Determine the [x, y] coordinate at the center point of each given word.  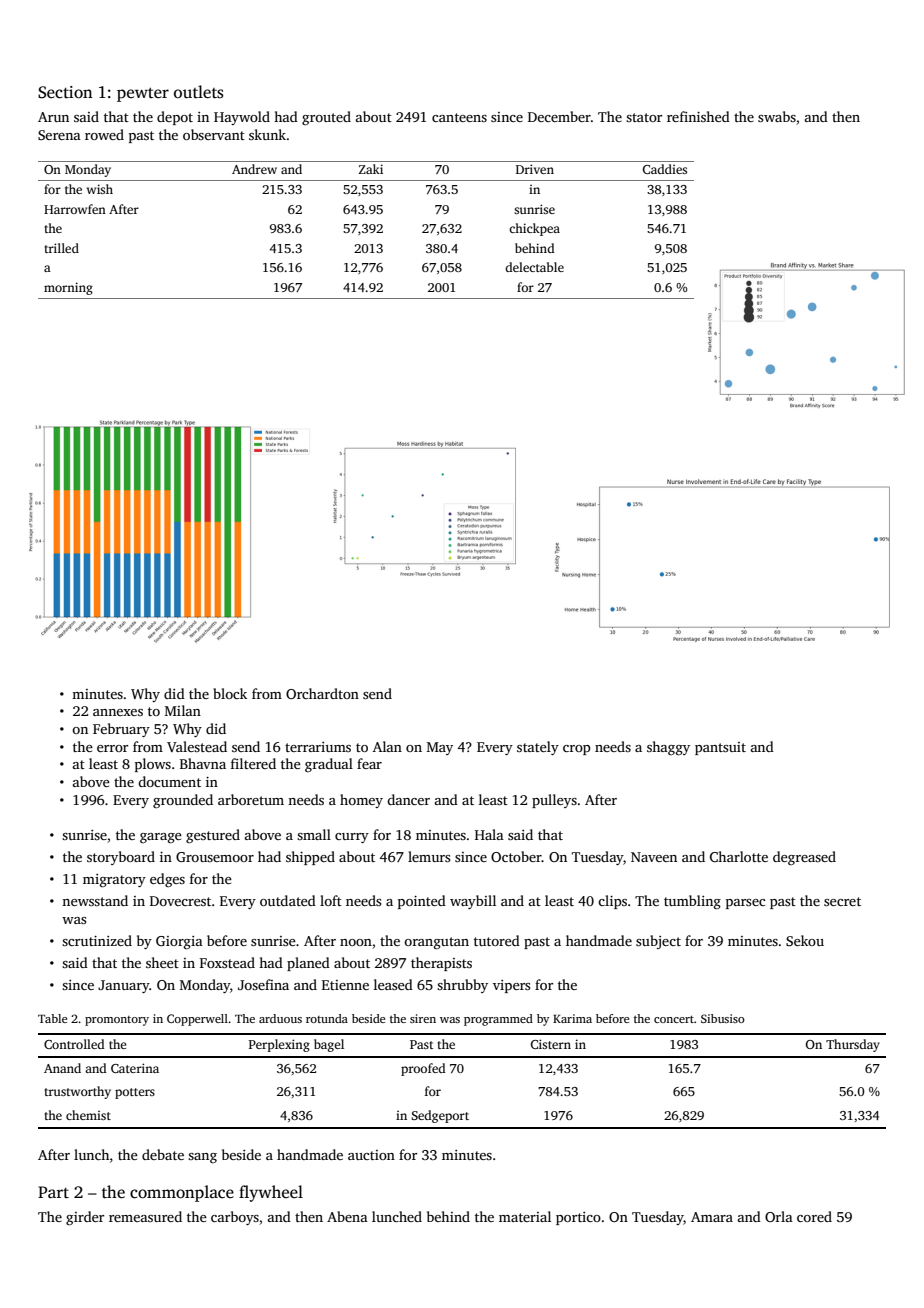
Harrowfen [75, 209]
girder [85, 1218]
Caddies [665, 169]
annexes [118, 712]
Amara [712, 1217]
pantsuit [720, 748]
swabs [777, 116]
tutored [497, 940]
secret [842, 901]
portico [578, 1218]
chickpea [534, 229]
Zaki [371, 169]
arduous [280, 1018]
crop [577, 750]
